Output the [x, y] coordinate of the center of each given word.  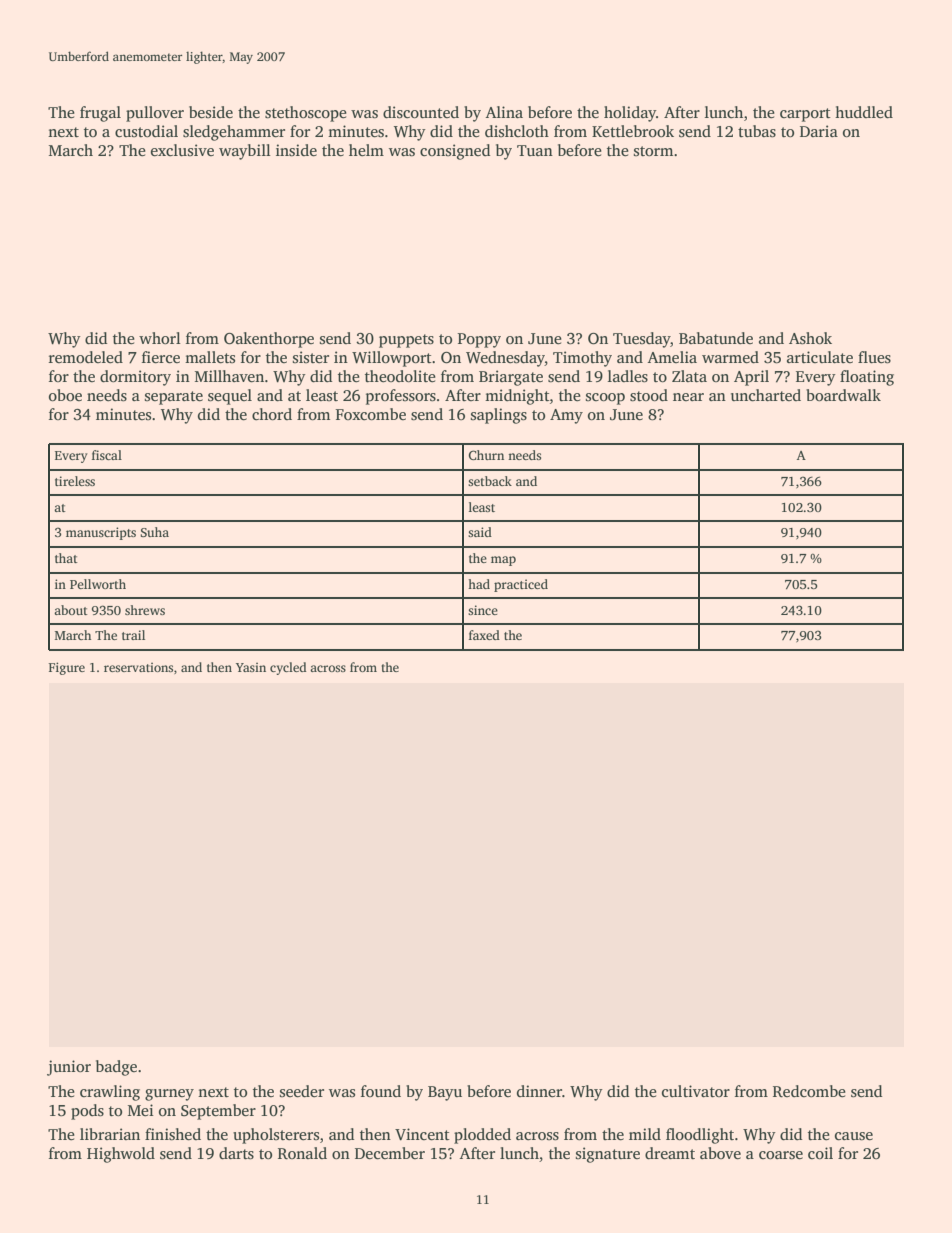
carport [805, 115]
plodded [482, 1136]
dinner [539, 1091]
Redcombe [809, 1091]
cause [854, 1136]
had [479, 584]
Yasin [251, 667]
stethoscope [306, 114]
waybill [245, 152]
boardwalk [843, 395]
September [218, 1112]
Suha [154, 532]
